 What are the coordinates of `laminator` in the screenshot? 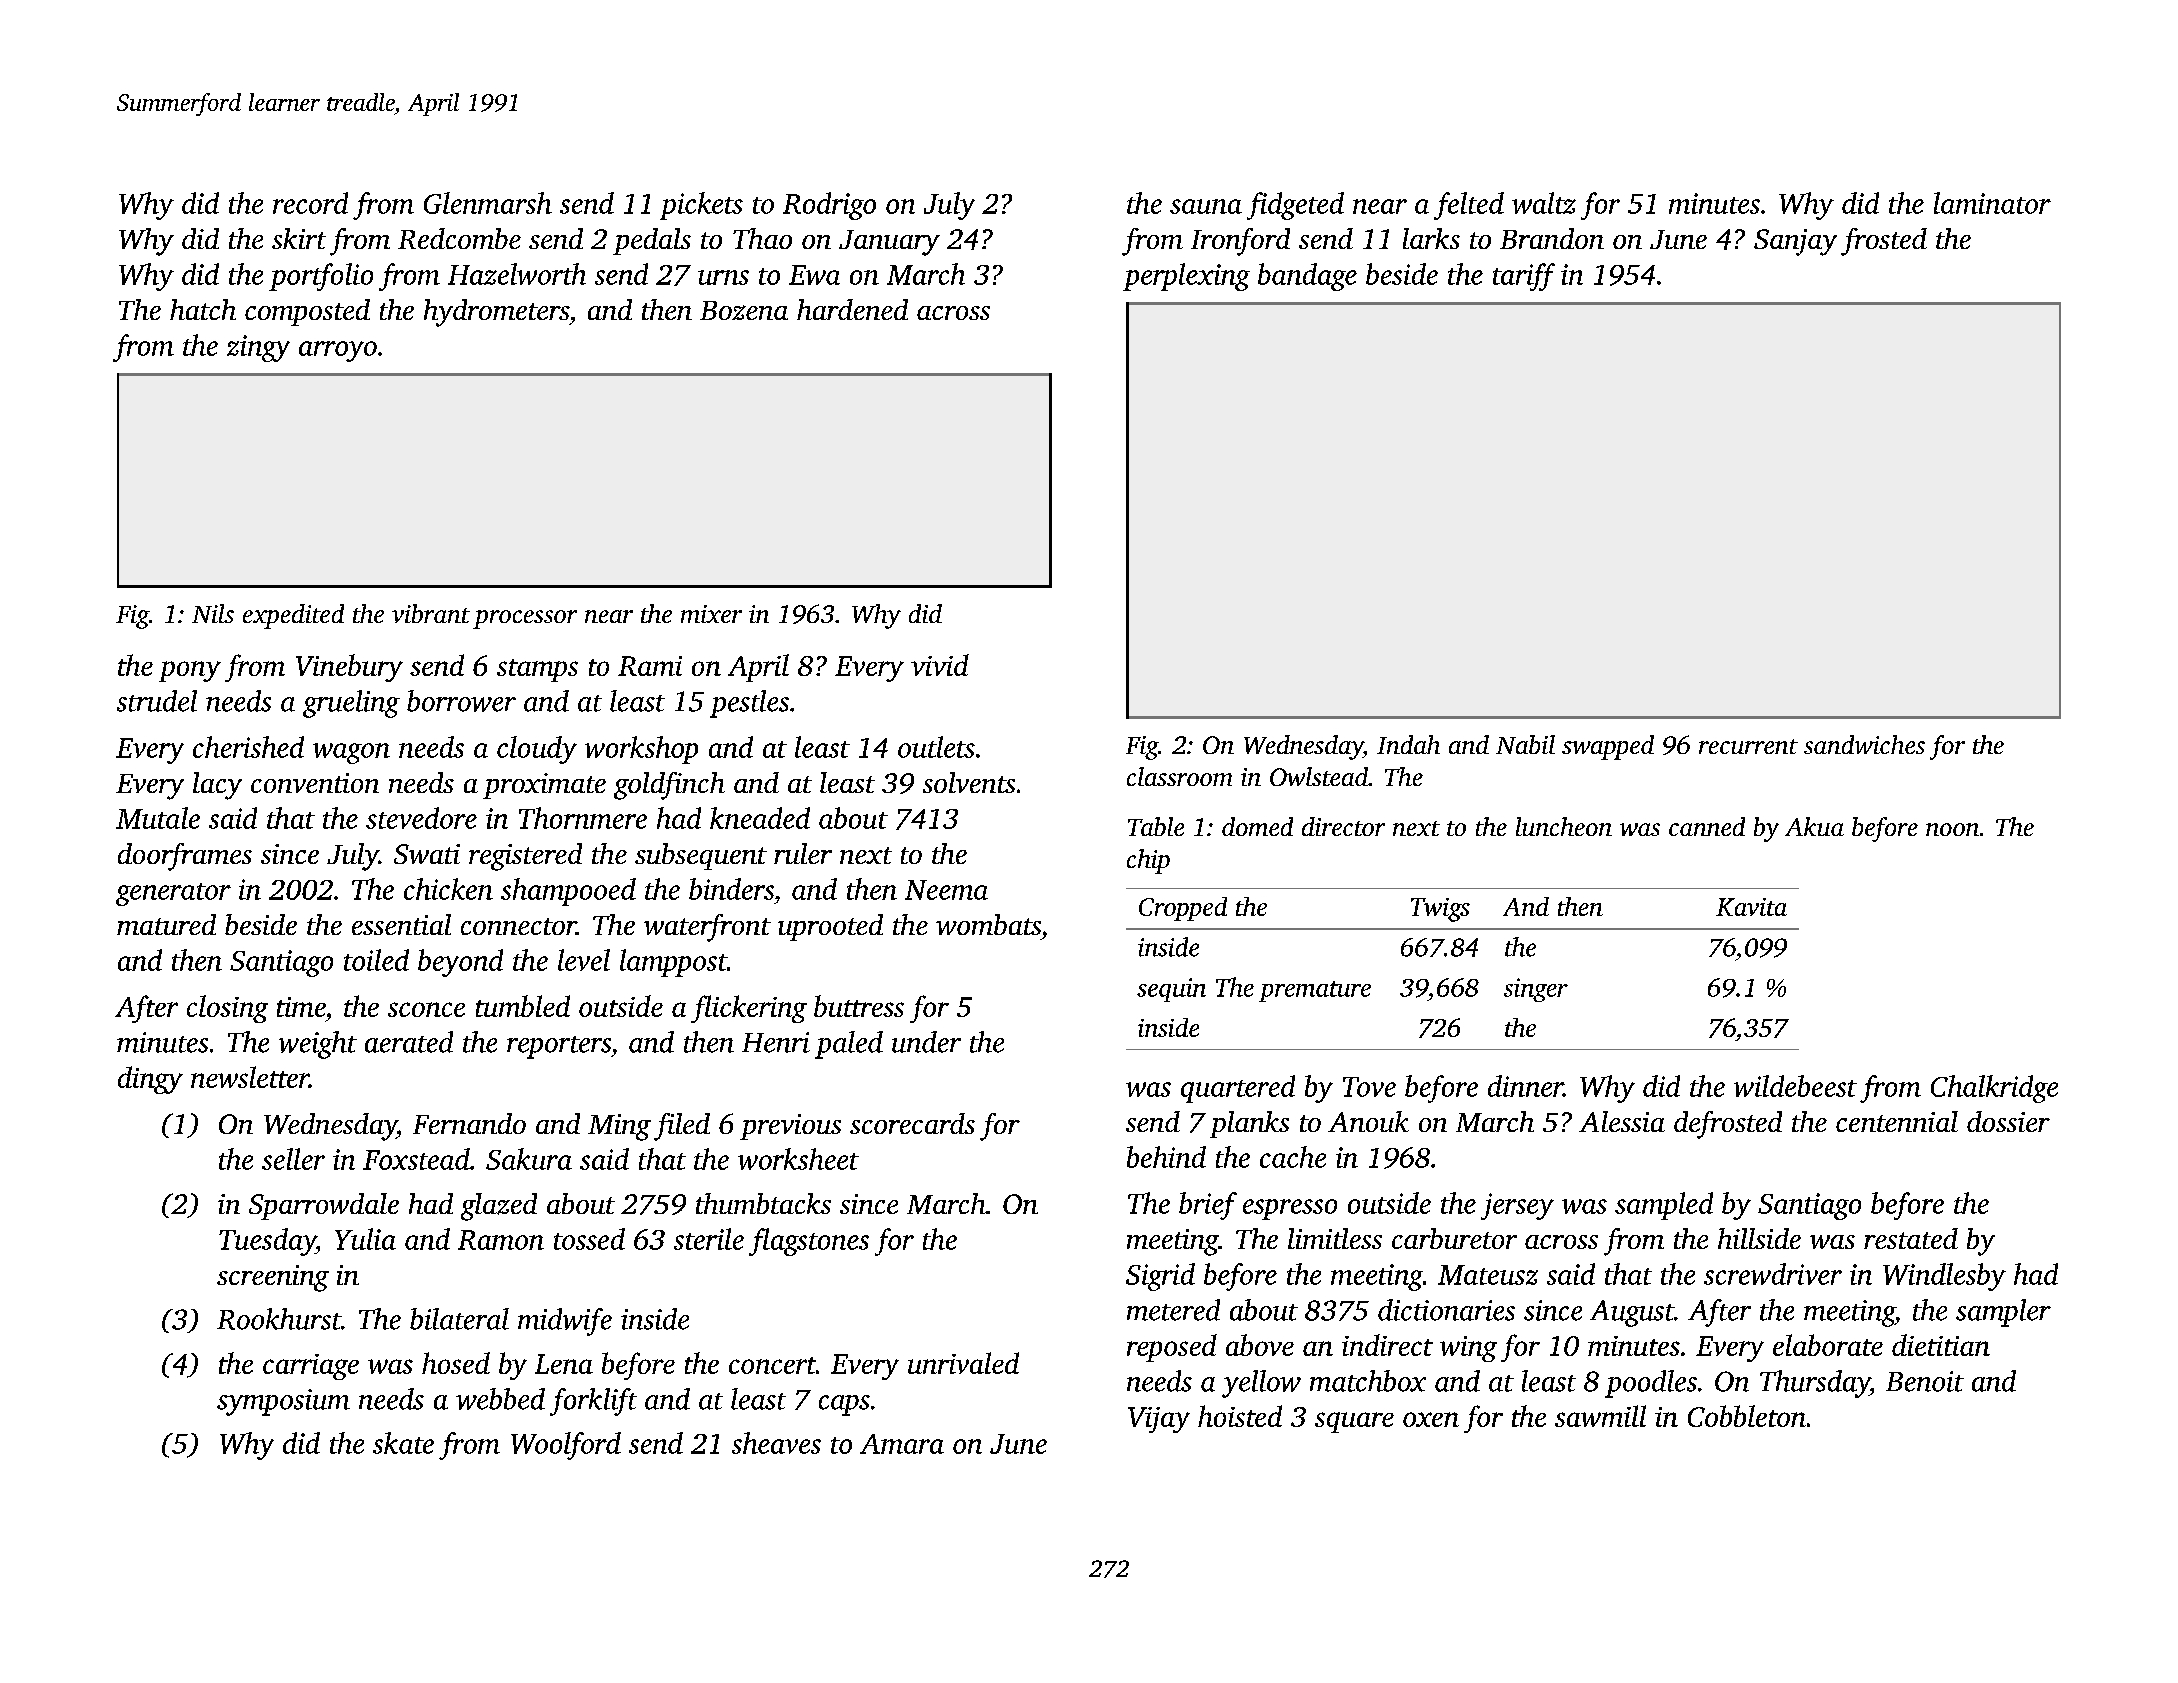 It's located at (1992, 203).
